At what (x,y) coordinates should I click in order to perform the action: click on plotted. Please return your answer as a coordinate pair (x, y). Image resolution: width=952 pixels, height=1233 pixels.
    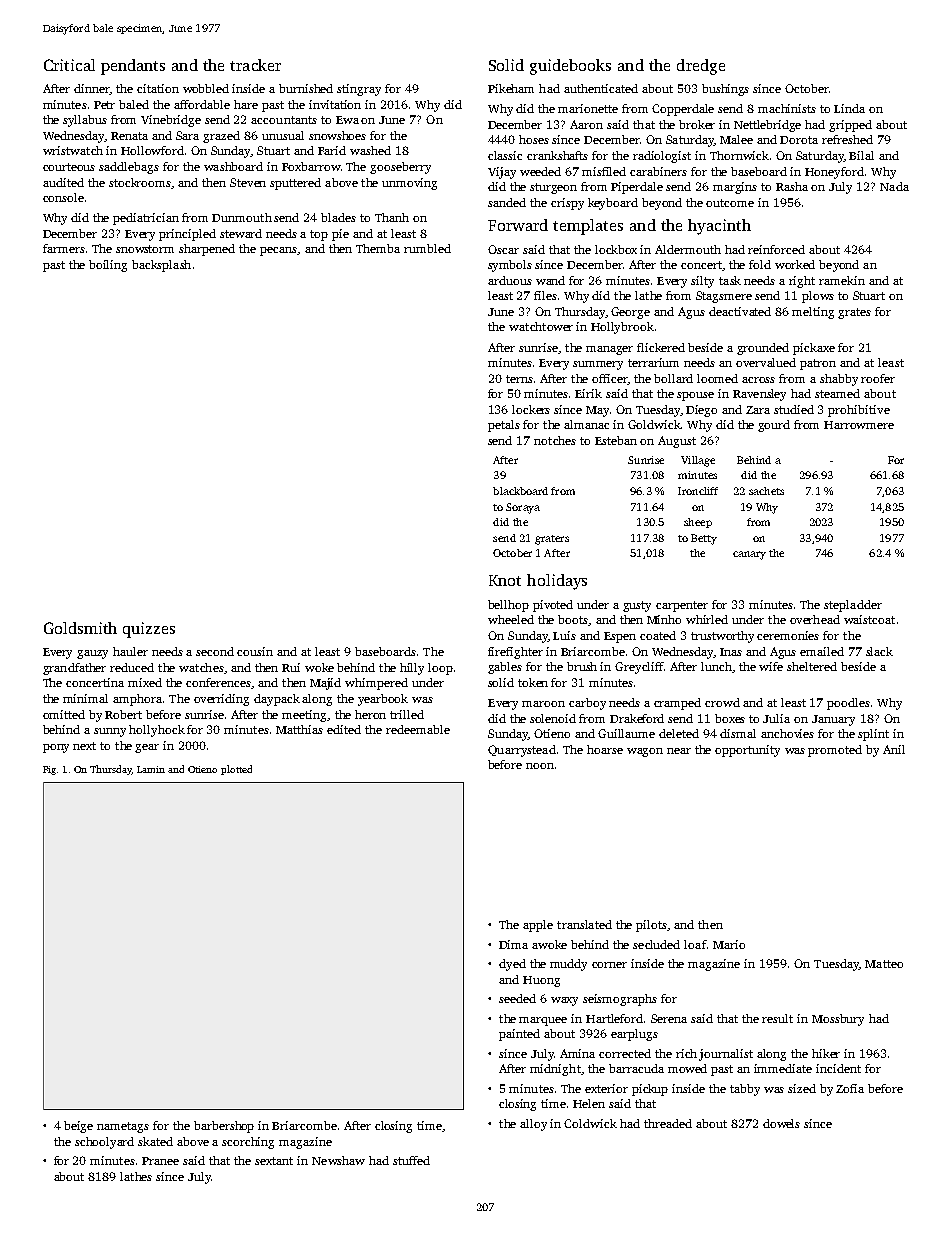
    Looking at the image, I should click on (236, 770).
